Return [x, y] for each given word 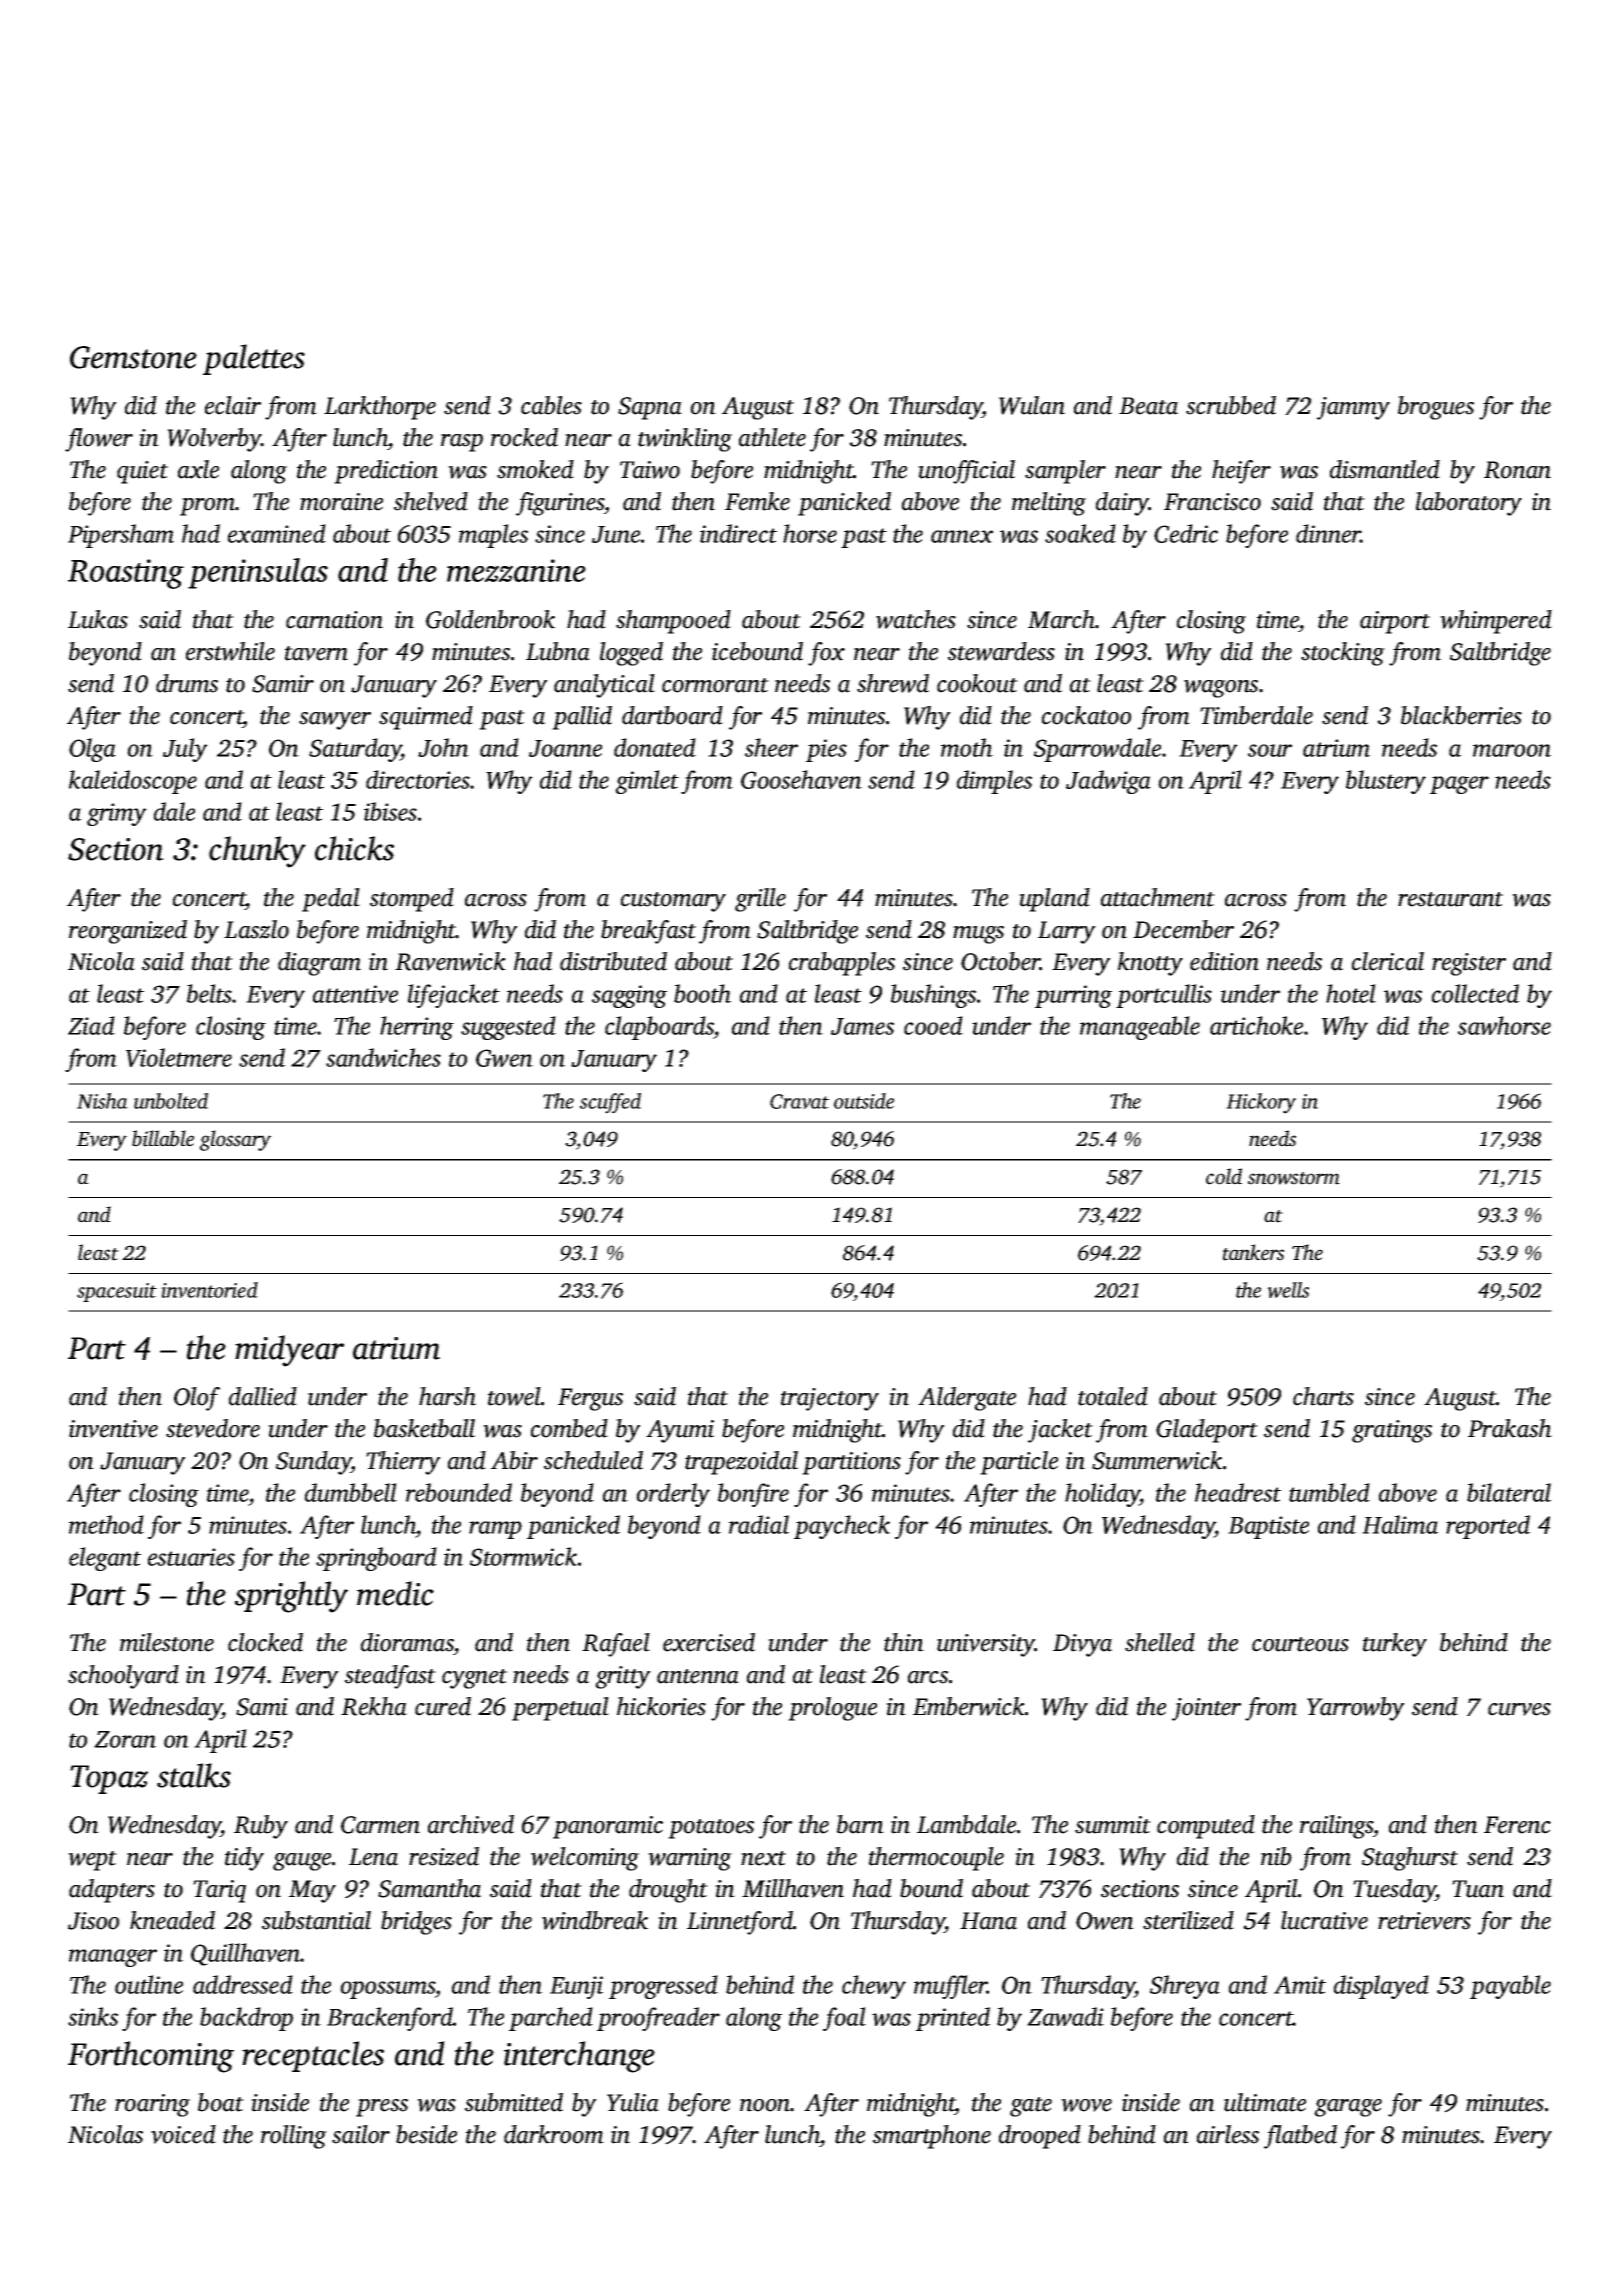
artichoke [1256, 1025]
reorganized [128, 932]
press [382, 2108]
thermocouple [936, 1859]
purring [1073, 996]
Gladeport [1207, 1431]
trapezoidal [741, 1463]
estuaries [191, 1557]
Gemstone [133, 357]
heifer [1241, 472]
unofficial [966, 472]
